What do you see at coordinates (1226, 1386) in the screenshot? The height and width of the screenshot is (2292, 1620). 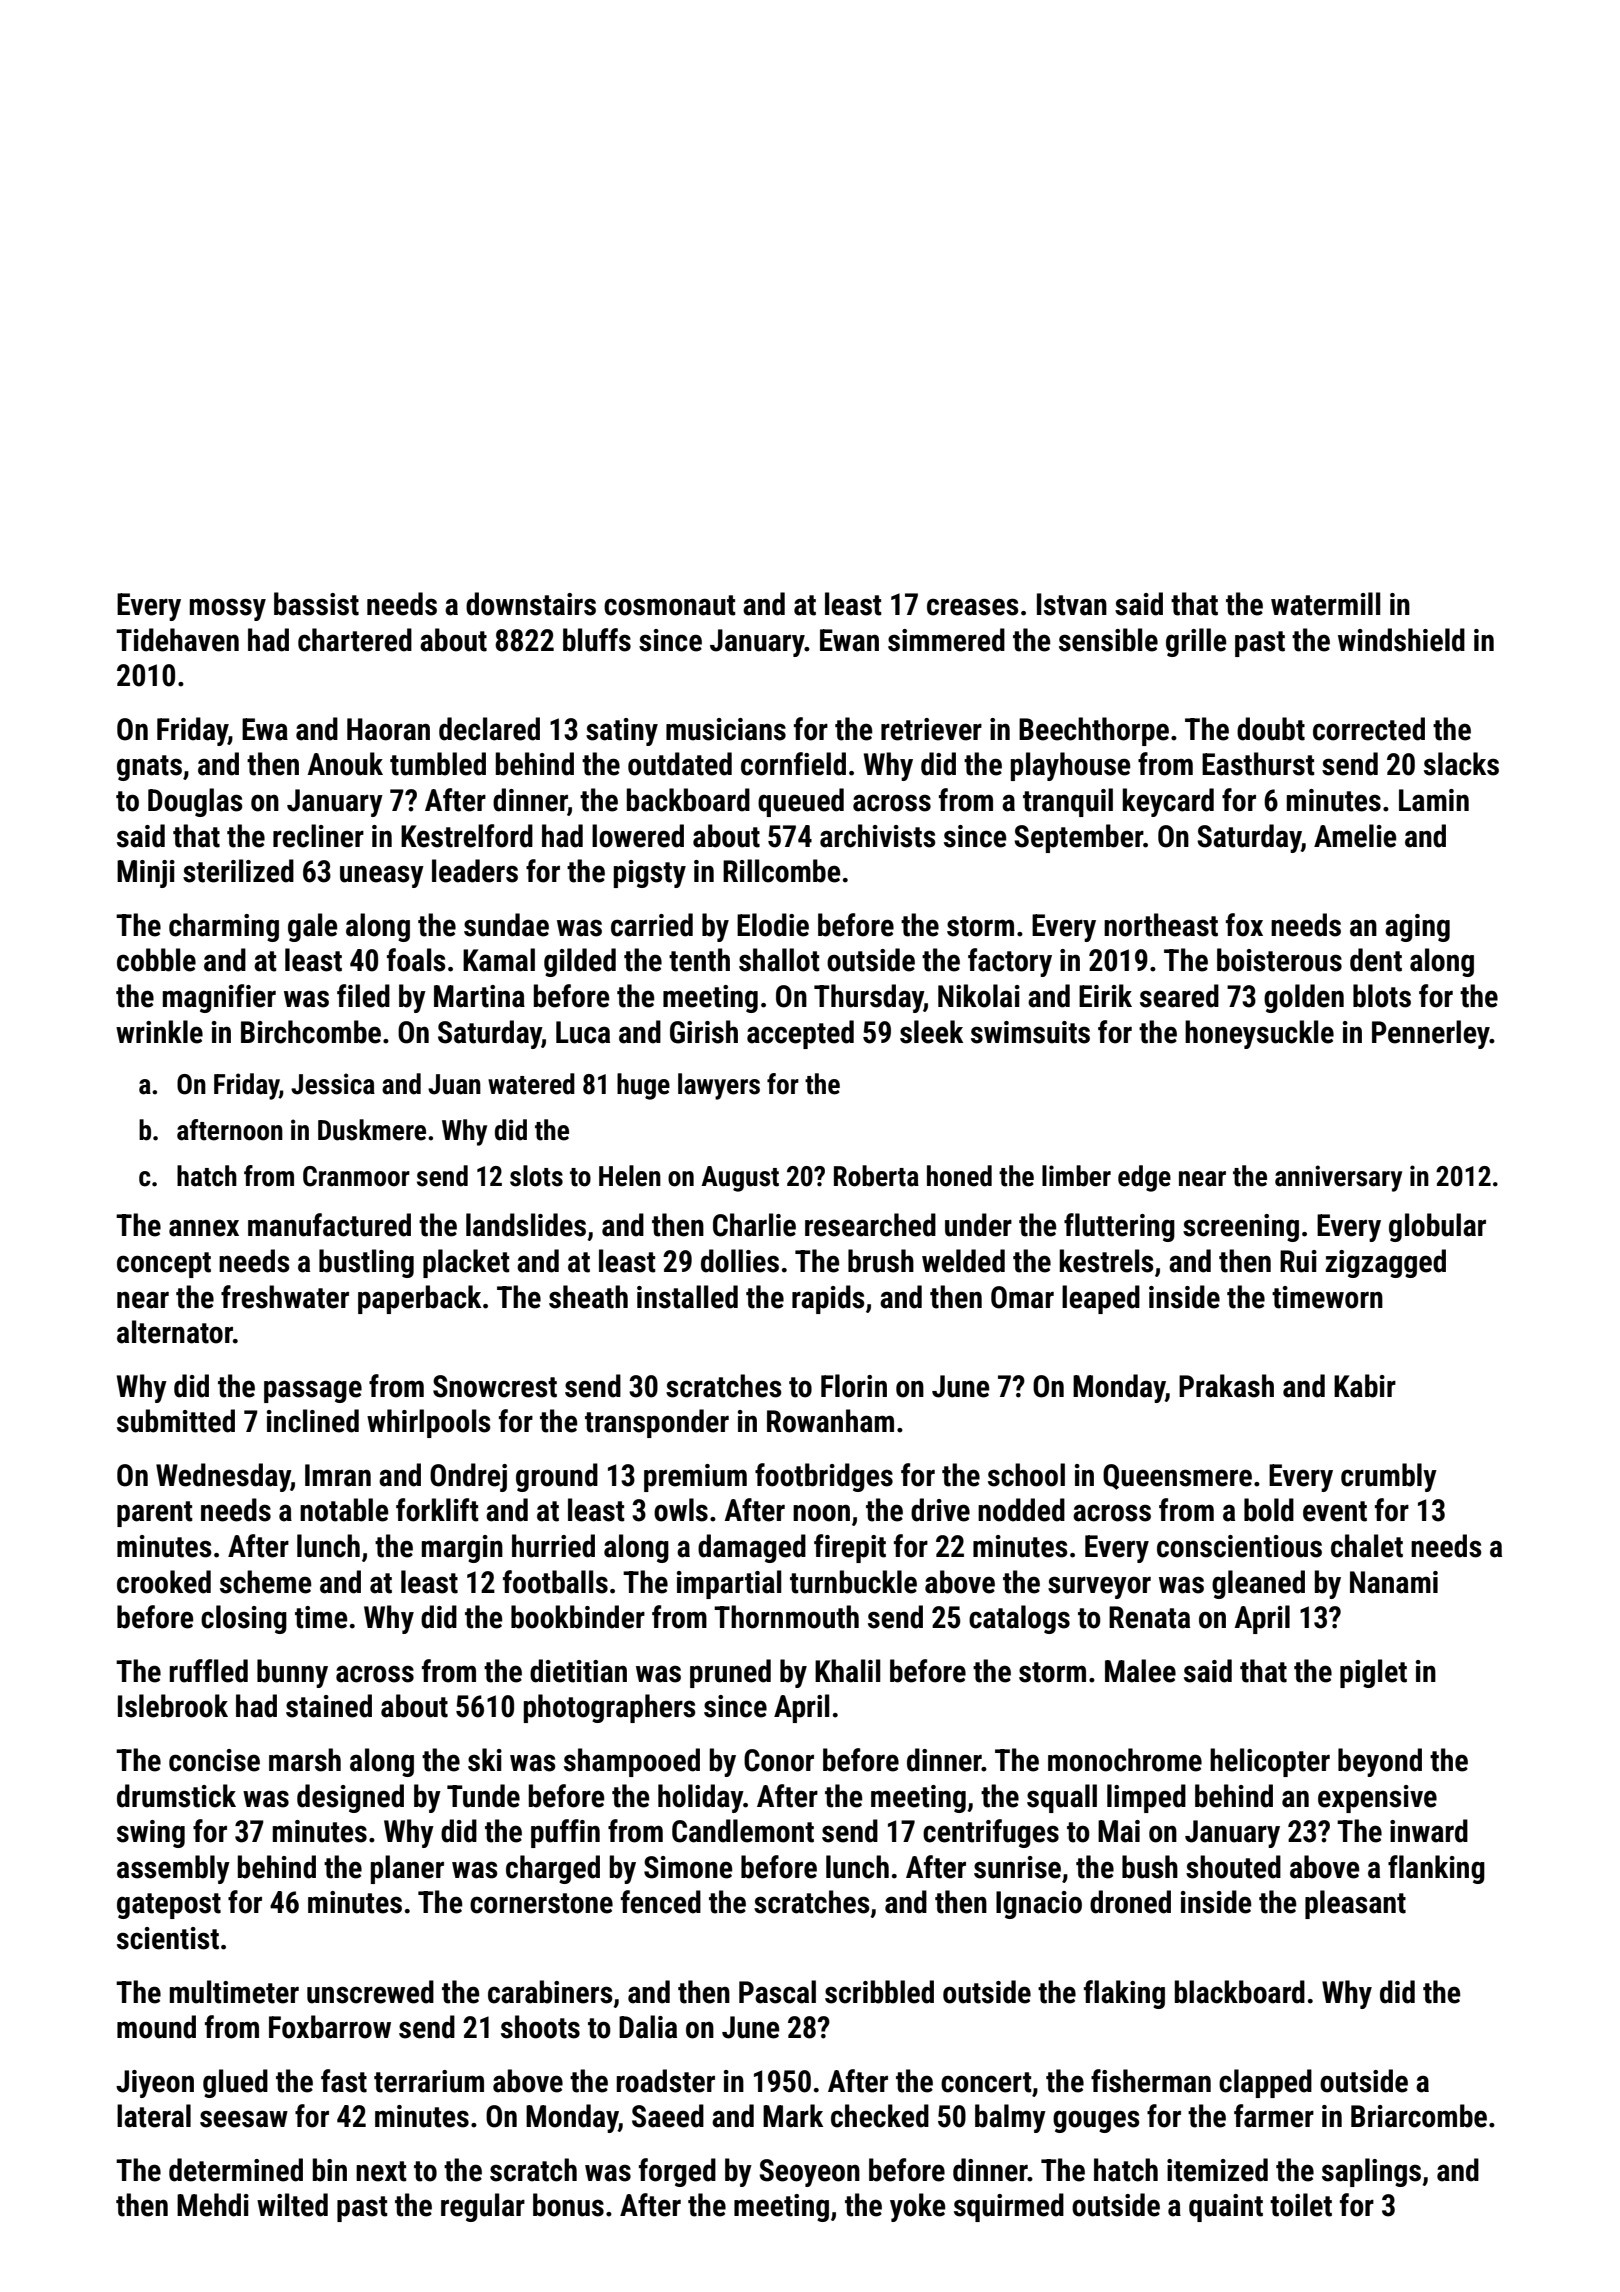 I see `Prakash` at bounding box center [1226, 1386].
